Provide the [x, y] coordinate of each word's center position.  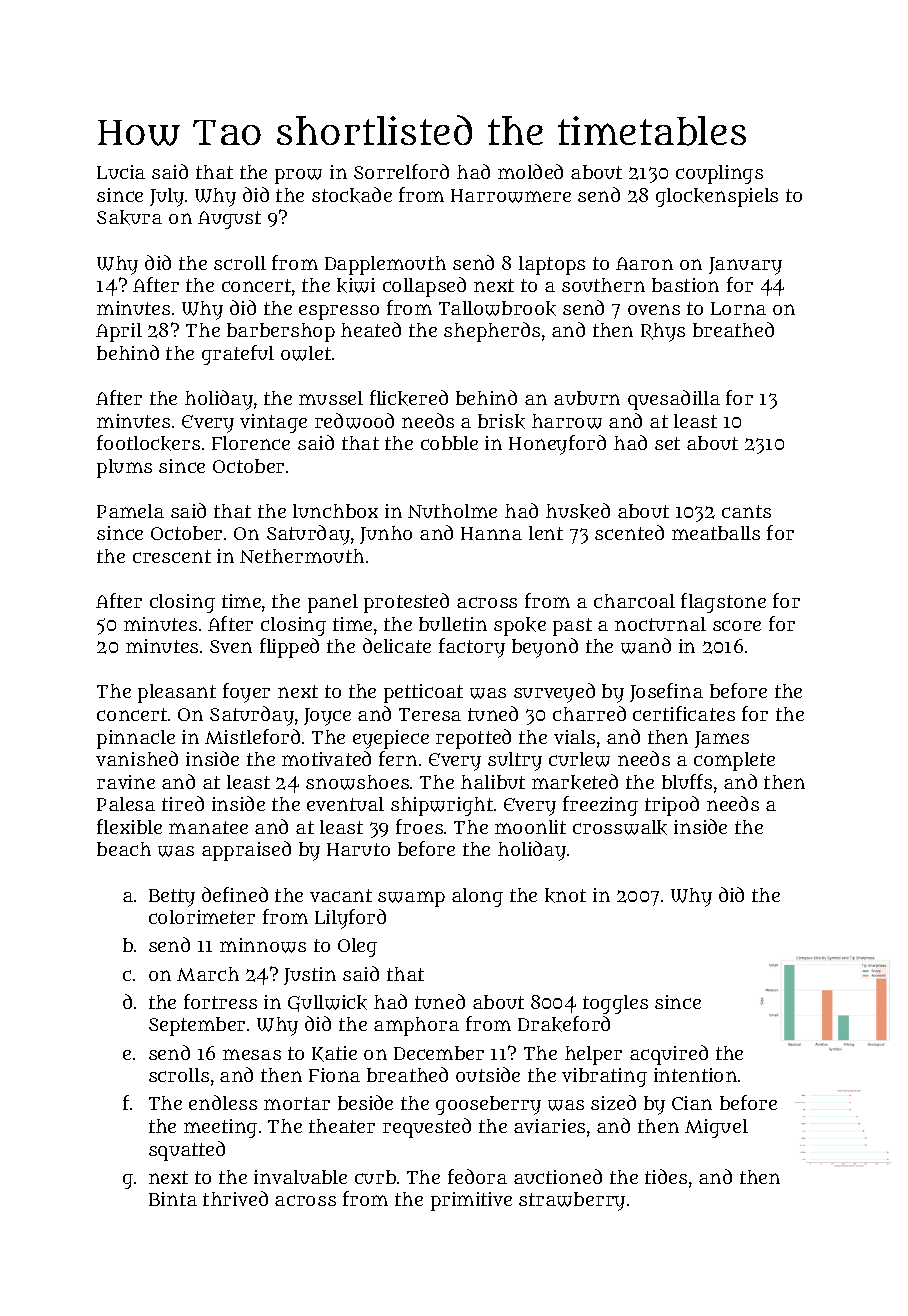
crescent [172, 556]
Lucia [121, 172]
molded [530, 171]
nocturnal [660, 624]
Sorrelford [401, 171]
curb [375, 1177]
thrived [235, 1198]
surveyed [554, 693]
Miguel [716, 1128]
